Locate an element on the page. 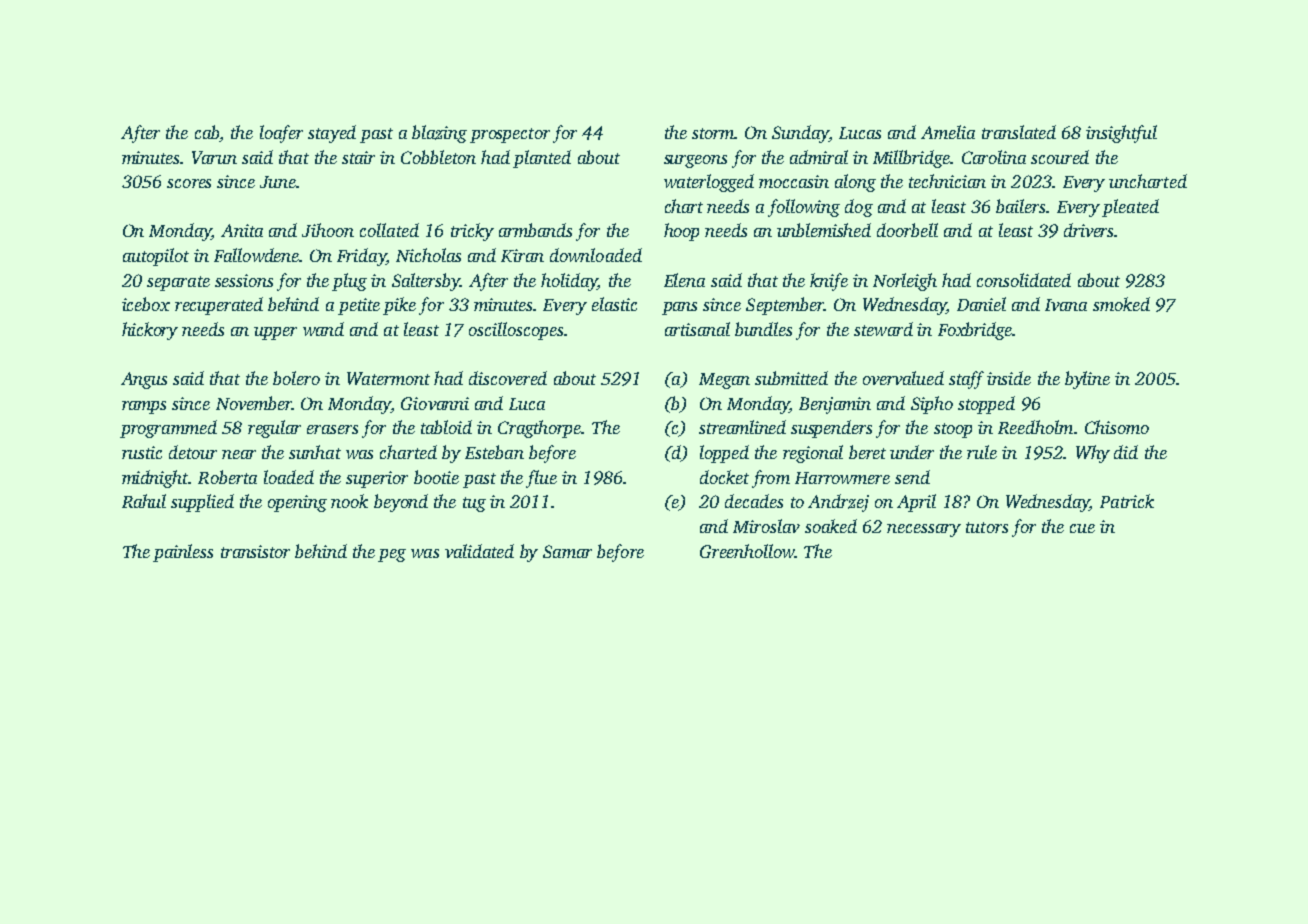 This document has width=1308, height=924. pleated is located at coordinates (1130, 208).
